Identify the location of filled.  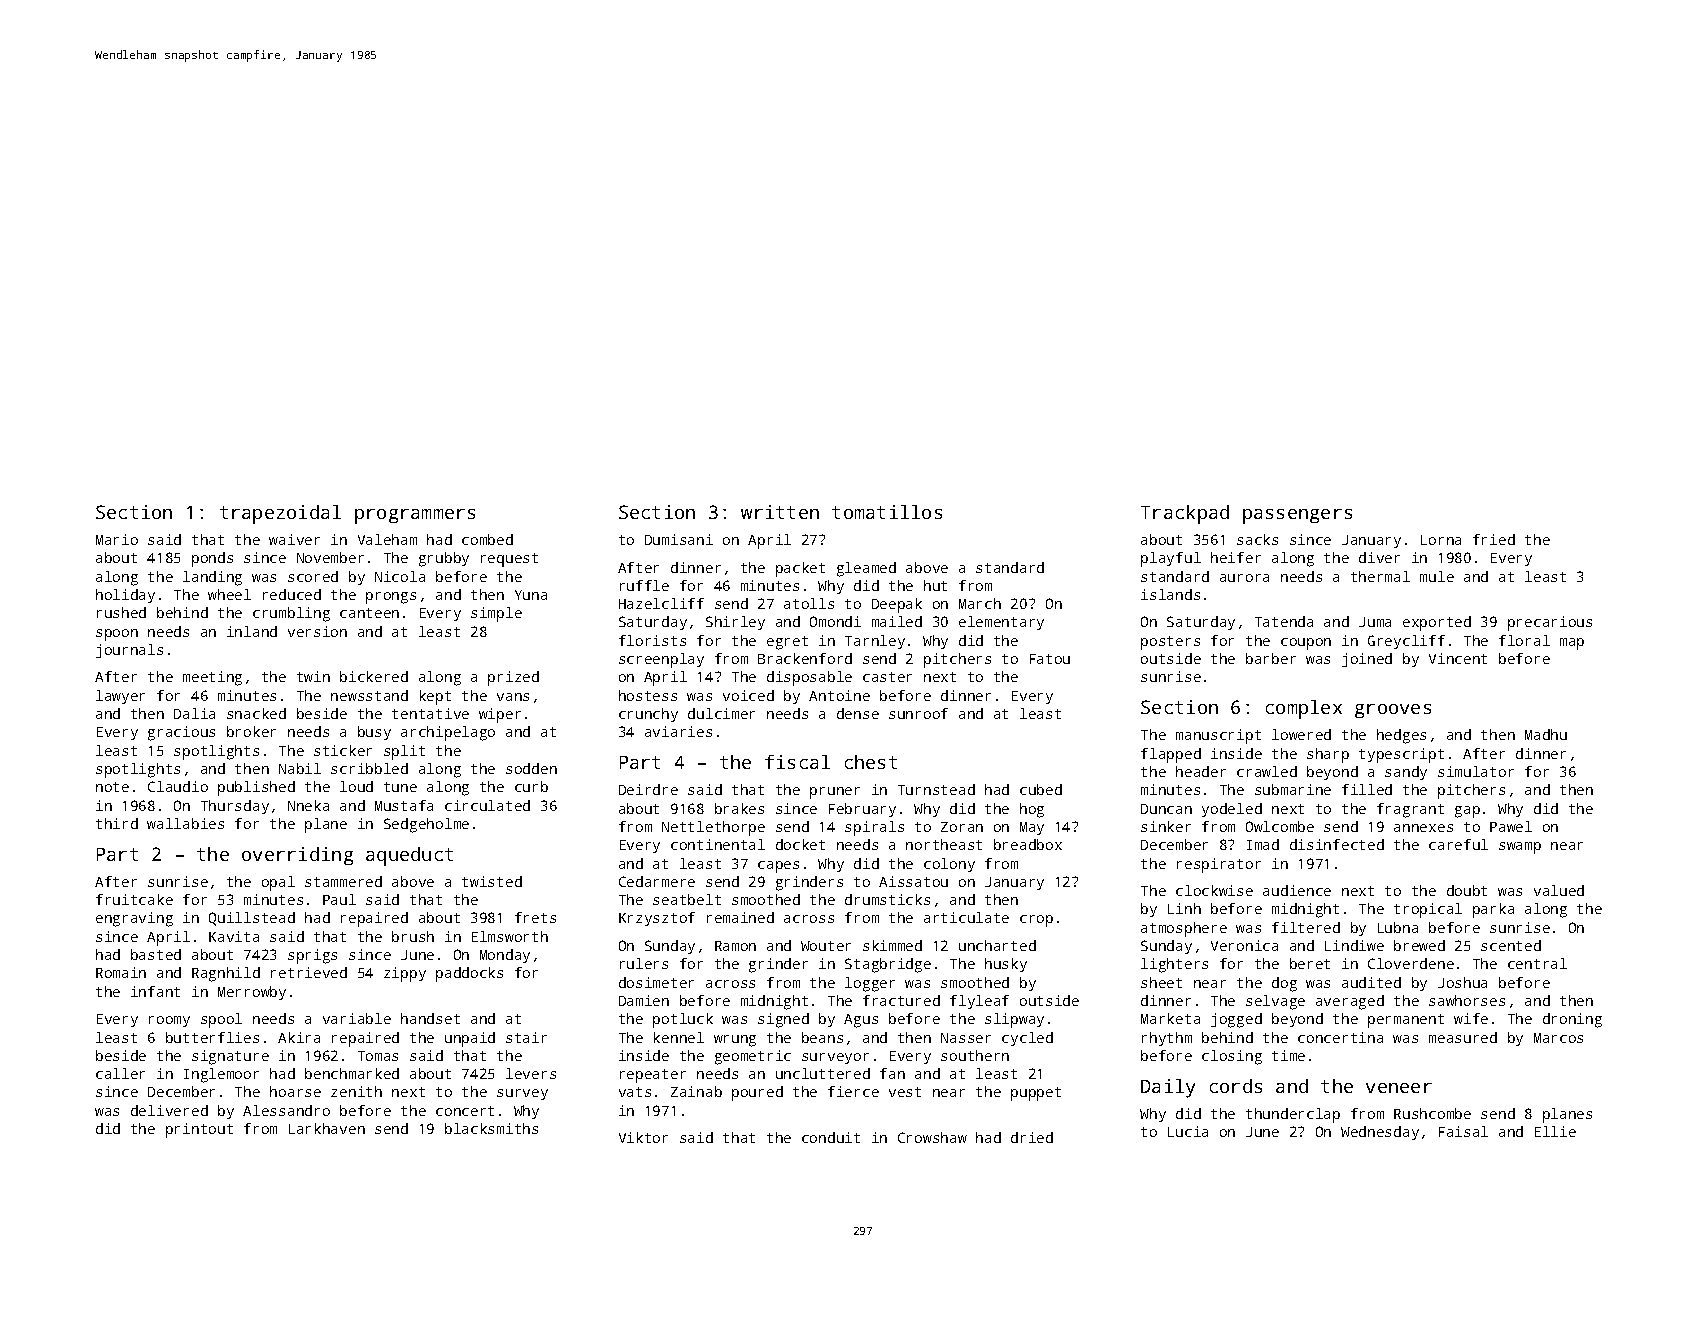
(1367, 789).
